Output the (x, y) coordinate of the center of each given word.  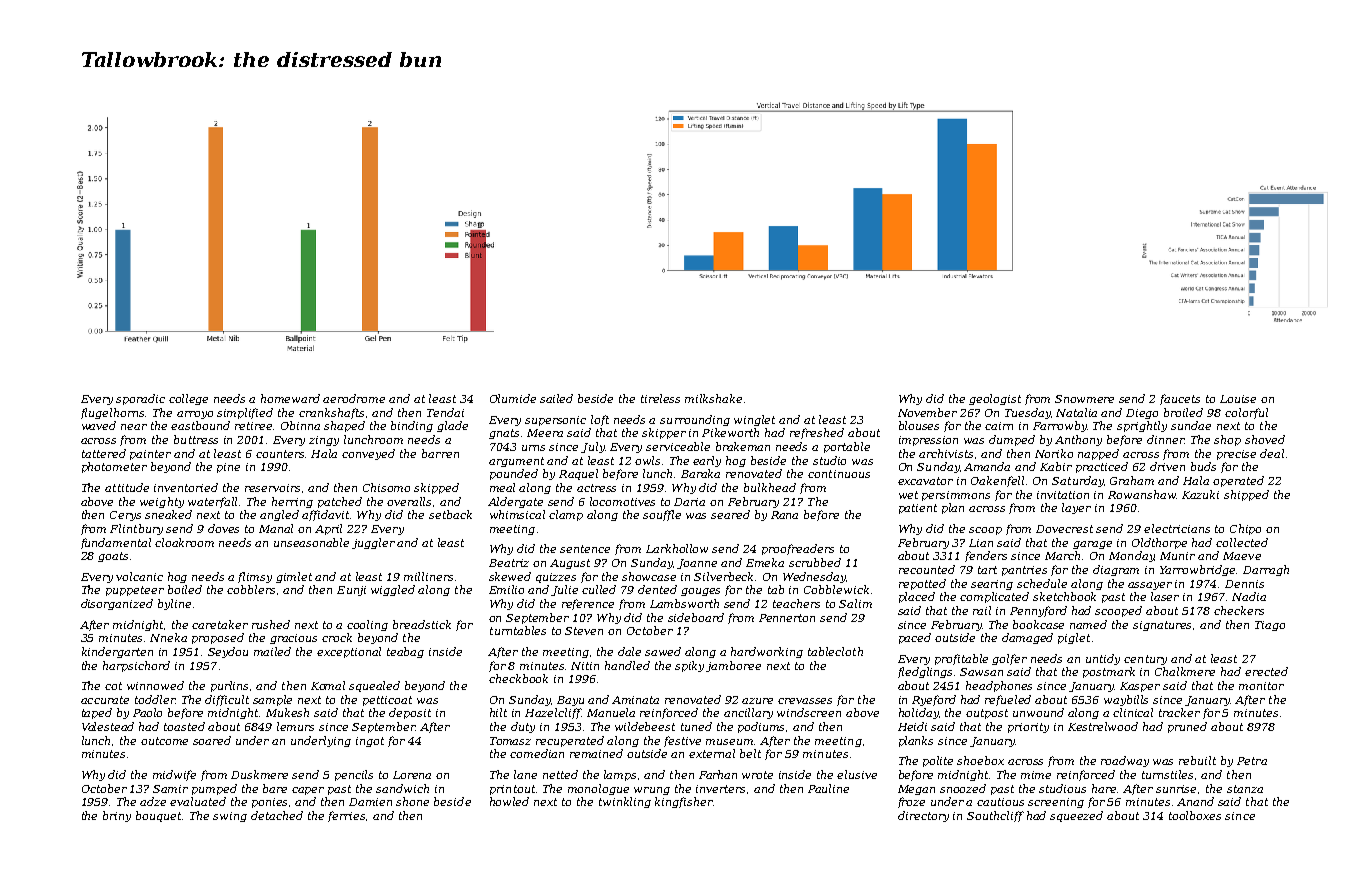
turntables (518, 630)
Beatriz (509, 563)
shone (412, 801)
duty (523, 727)
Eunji (351, 591)
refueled (1008, 700)
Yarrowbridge (1197, 570)
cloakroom (184, 542)
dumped (1012, 440)
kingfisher (684, 802)
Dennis (1244, 584)
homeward (290, 398)
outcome (164, 741)
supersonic (555, 421)
